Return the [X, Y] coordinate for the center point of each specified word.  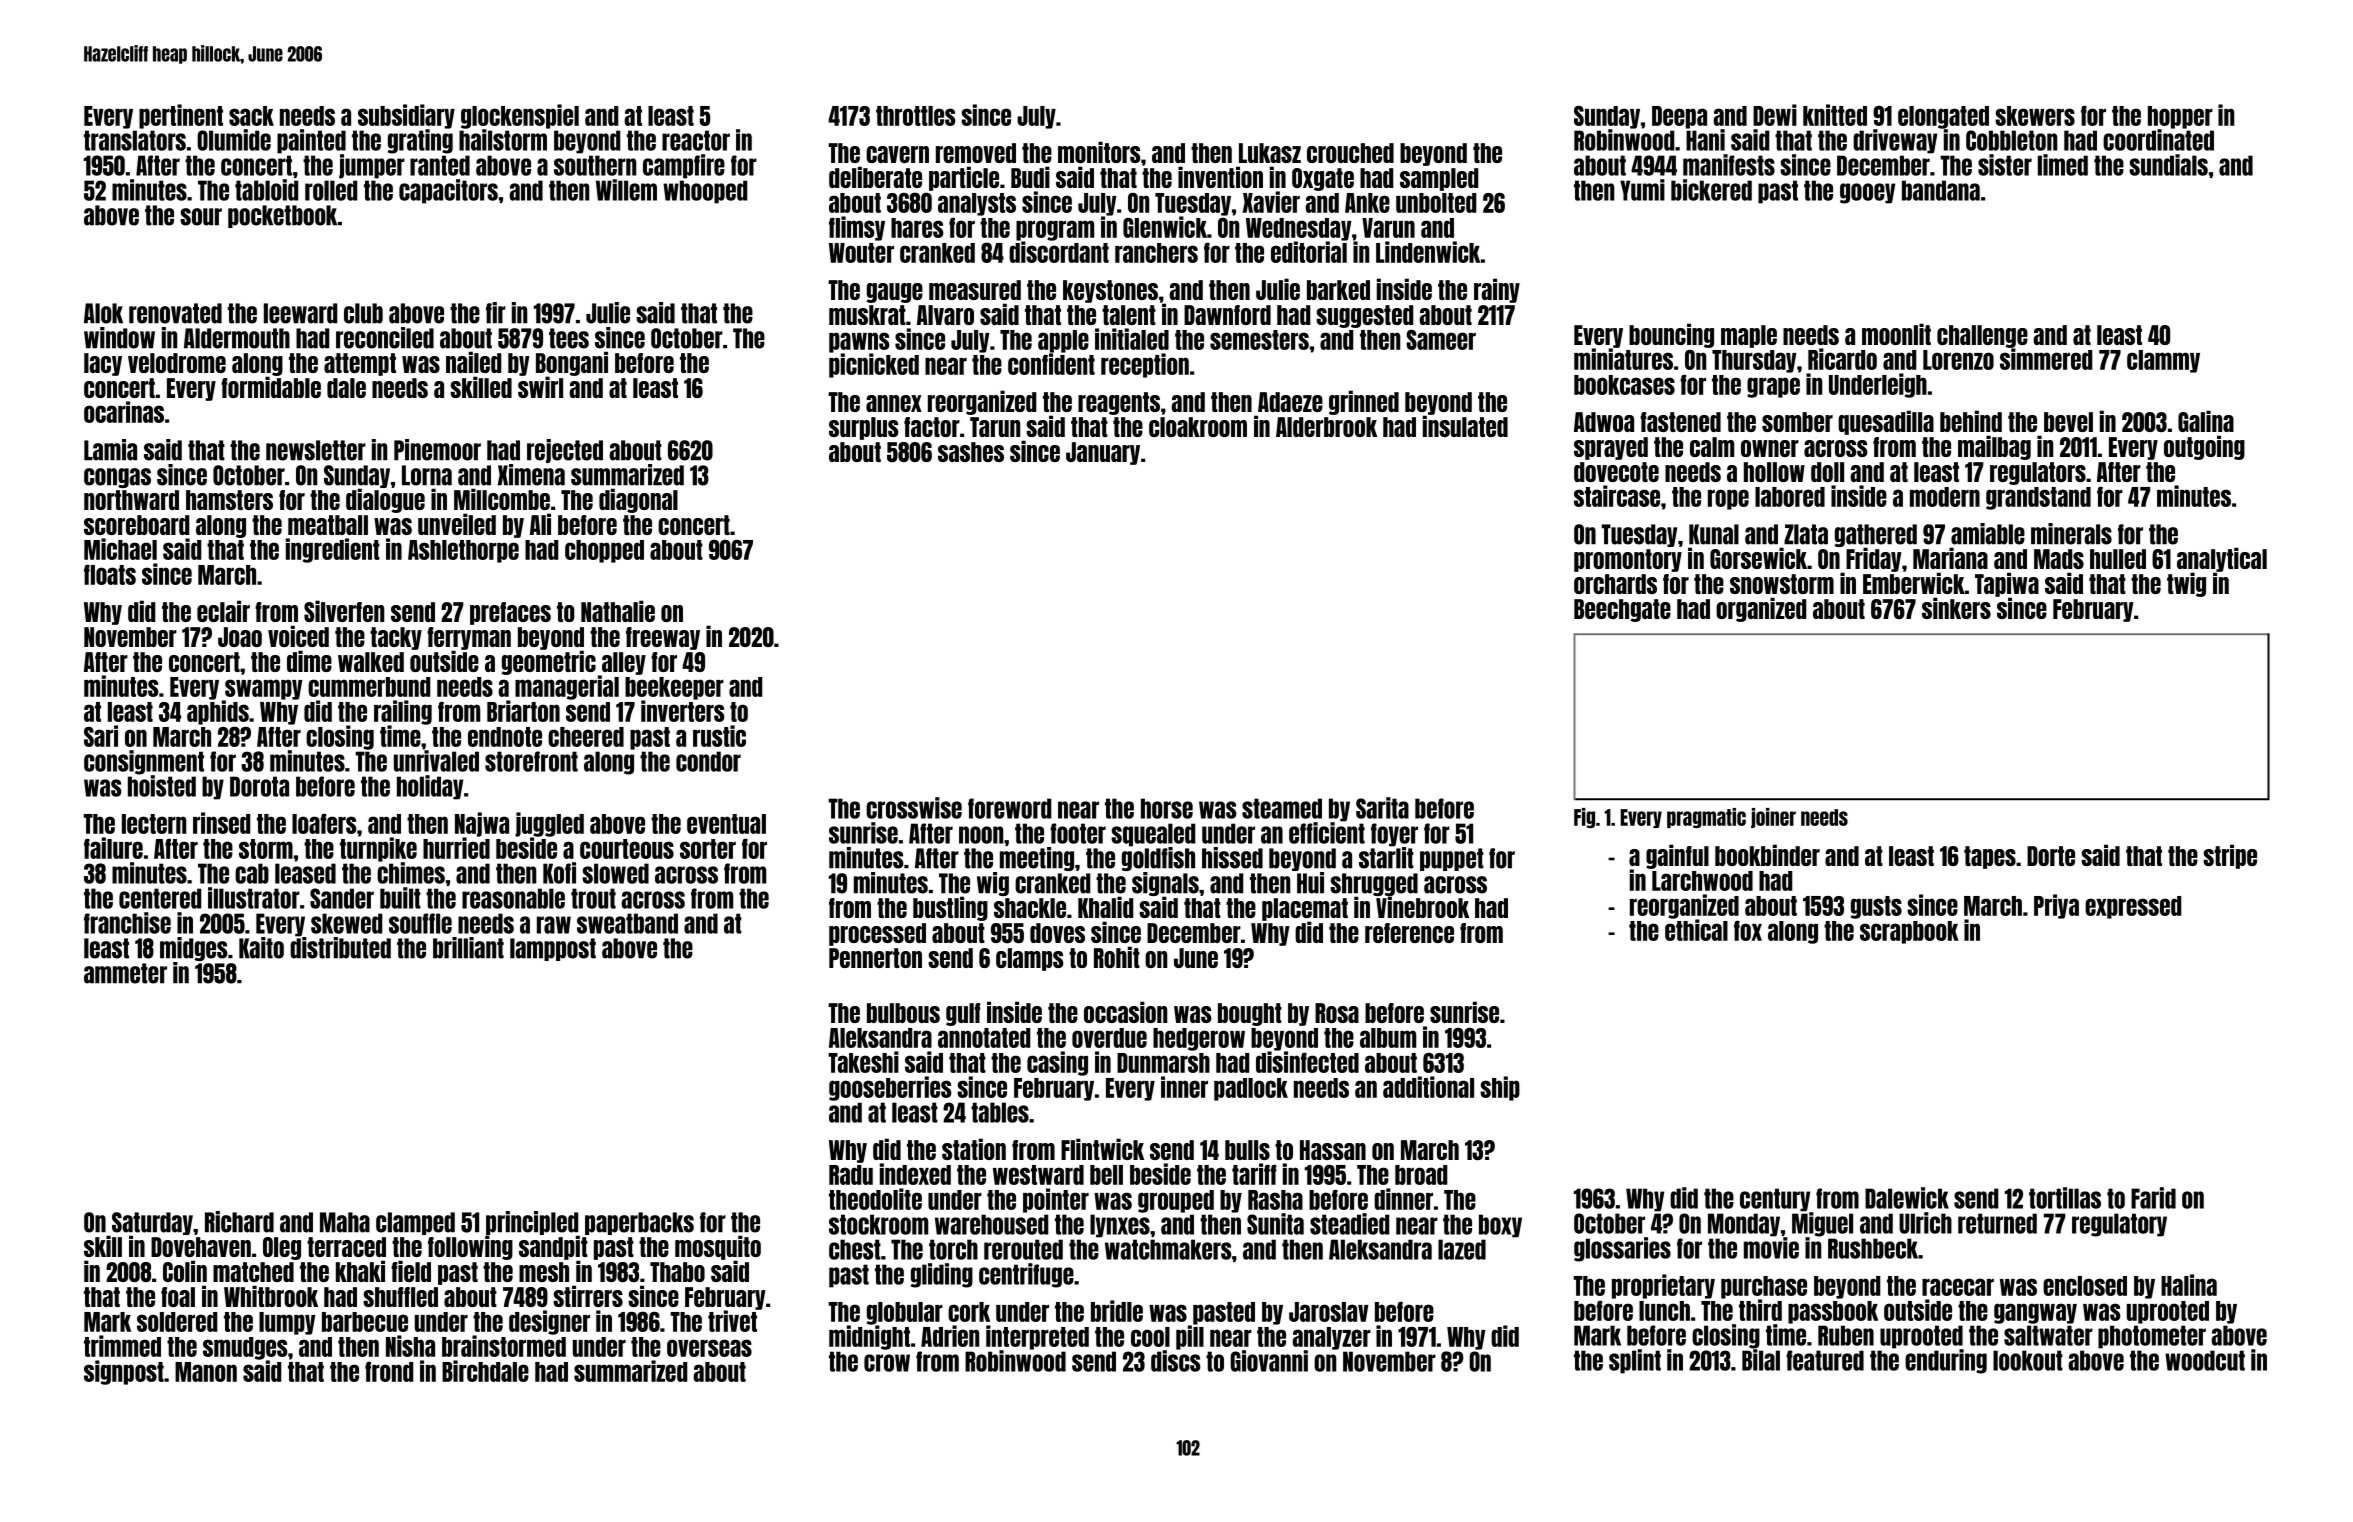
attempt [360, 364]
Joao [240, 637]
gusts [1876, 907]
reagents [1119, 403]
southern [595, 165]
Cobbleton [2011, 140]
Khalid [1105, 907]
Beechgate [1622, 610]
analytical [2222, 559]
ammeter [125, 973]
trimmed [122, 1346]
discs [1176, 1361]
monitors [1099, 152]
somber [1797, 422]
